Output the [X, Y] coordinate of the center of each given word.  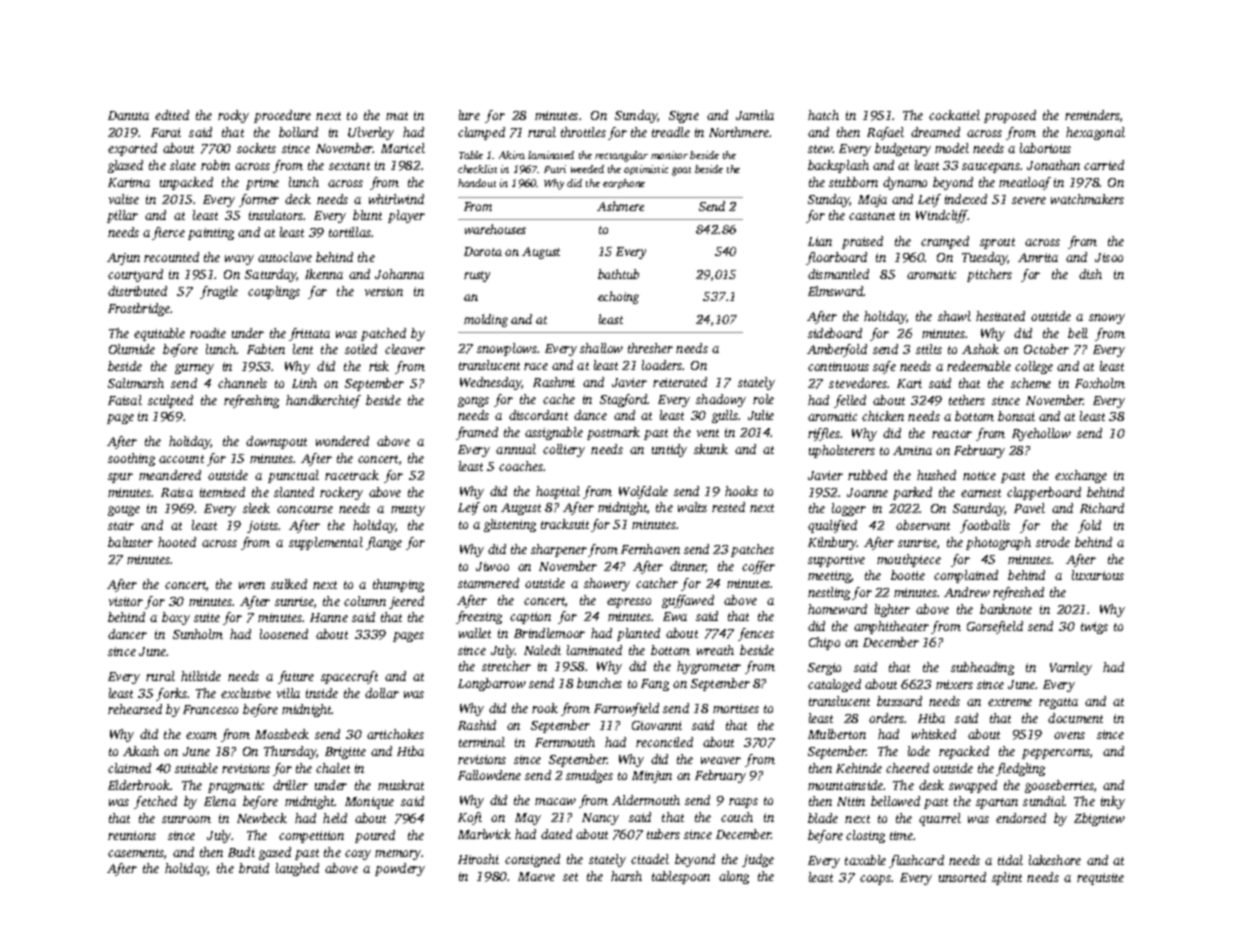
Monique [369, 803]
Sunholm [198, 634]
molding [486, 320]
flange [384, 543]
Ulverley [371, 133]
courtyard [135, 275]
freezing [479, 617]
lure [469, 115]
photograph [998, 543]
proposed [1010, 116]
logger [849, 509]
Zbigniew [1099, 819]
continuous [838, 366]
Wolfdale [643, 492]
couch [737, 817]
